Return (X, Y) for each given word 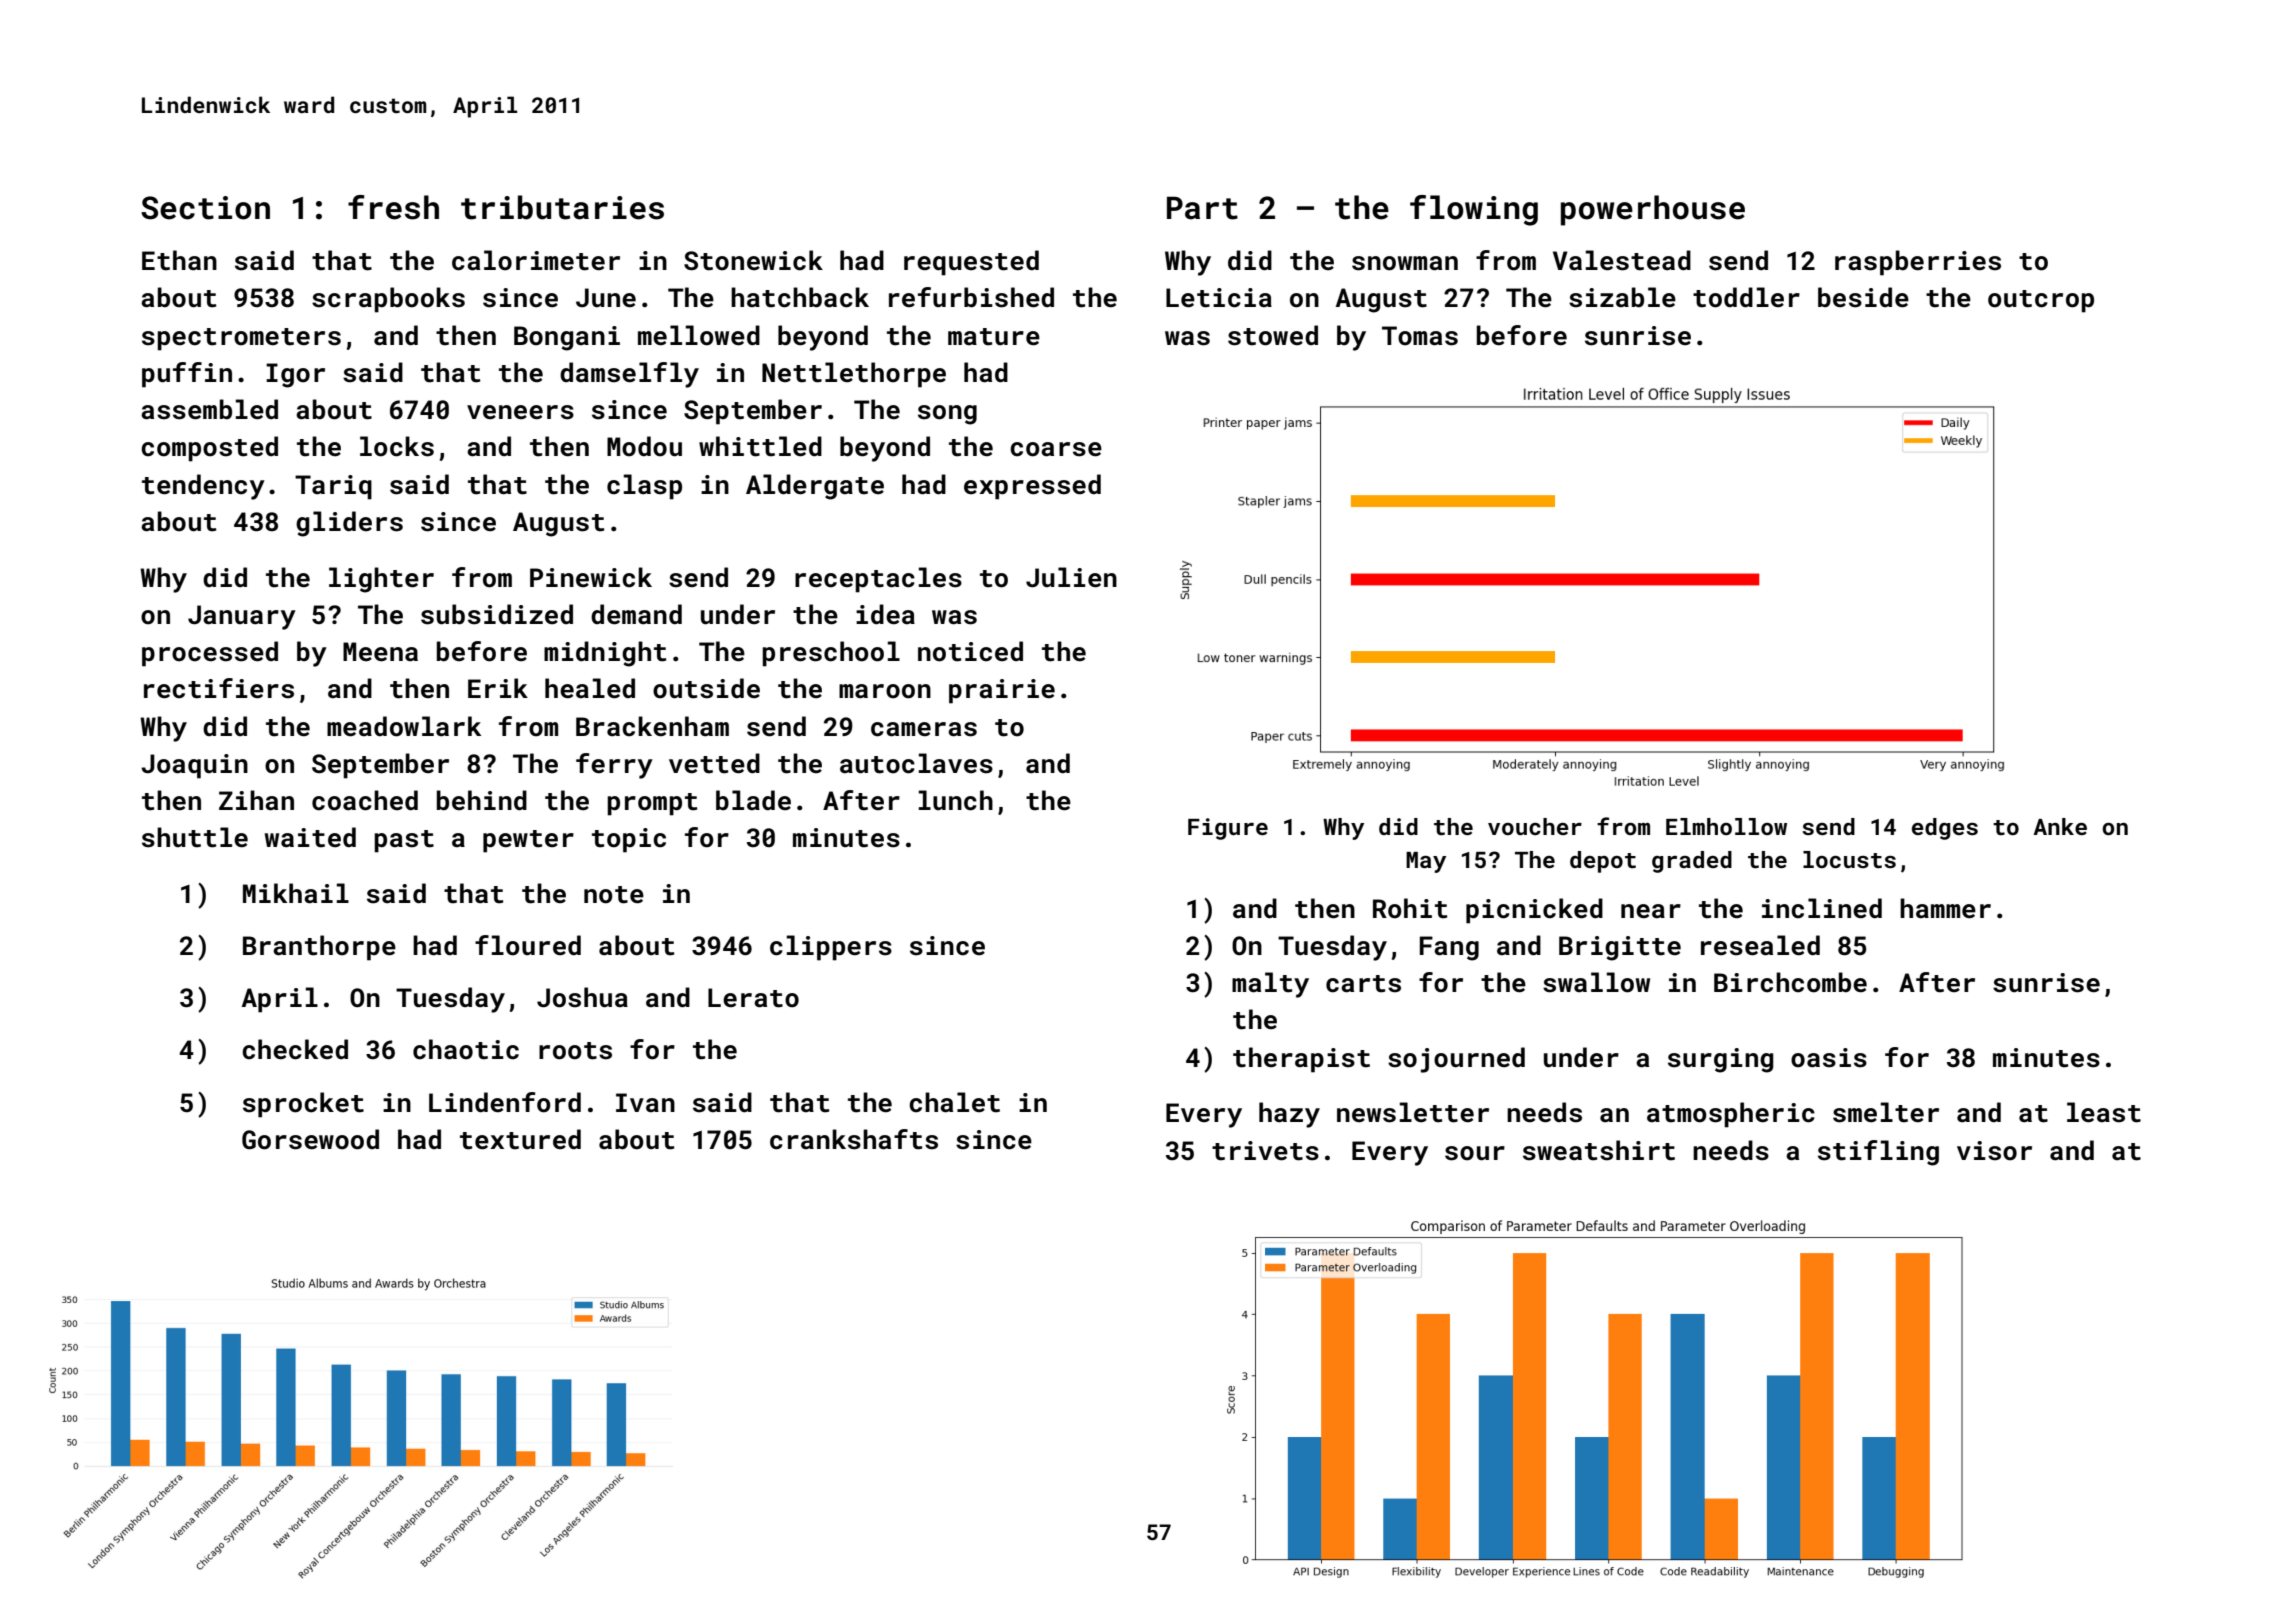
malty (1270, 985)
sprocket (303, 1105)
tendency (203, 487)
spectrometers (241, 339)
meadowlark (404, 726)
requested (971, 263)
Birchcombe (1790, 982)
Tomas (1420, 336)
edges (1945, 829)
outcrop (2041, 301)
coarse (1056, 449)
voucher (1535, 826)
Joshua (582, 997)
